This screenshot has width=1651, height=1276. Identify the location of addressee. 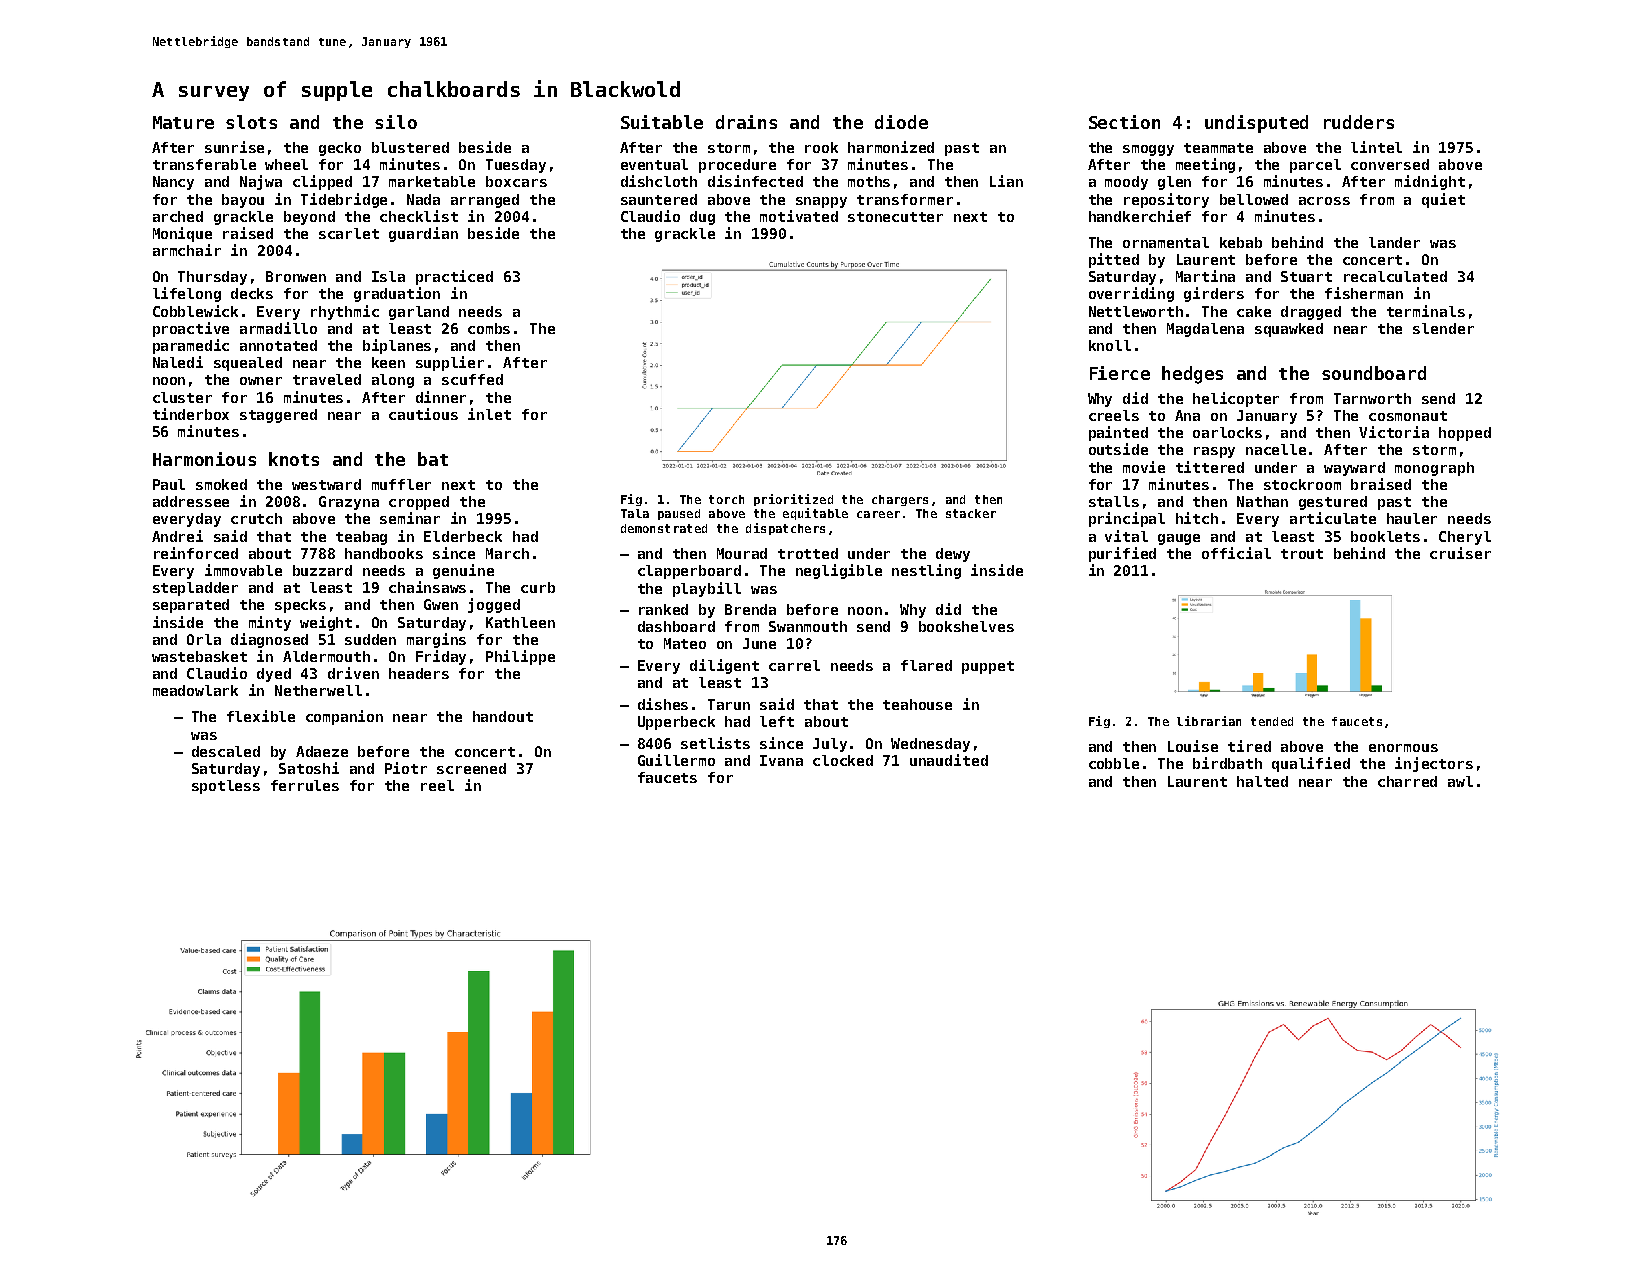
(191, 501).
